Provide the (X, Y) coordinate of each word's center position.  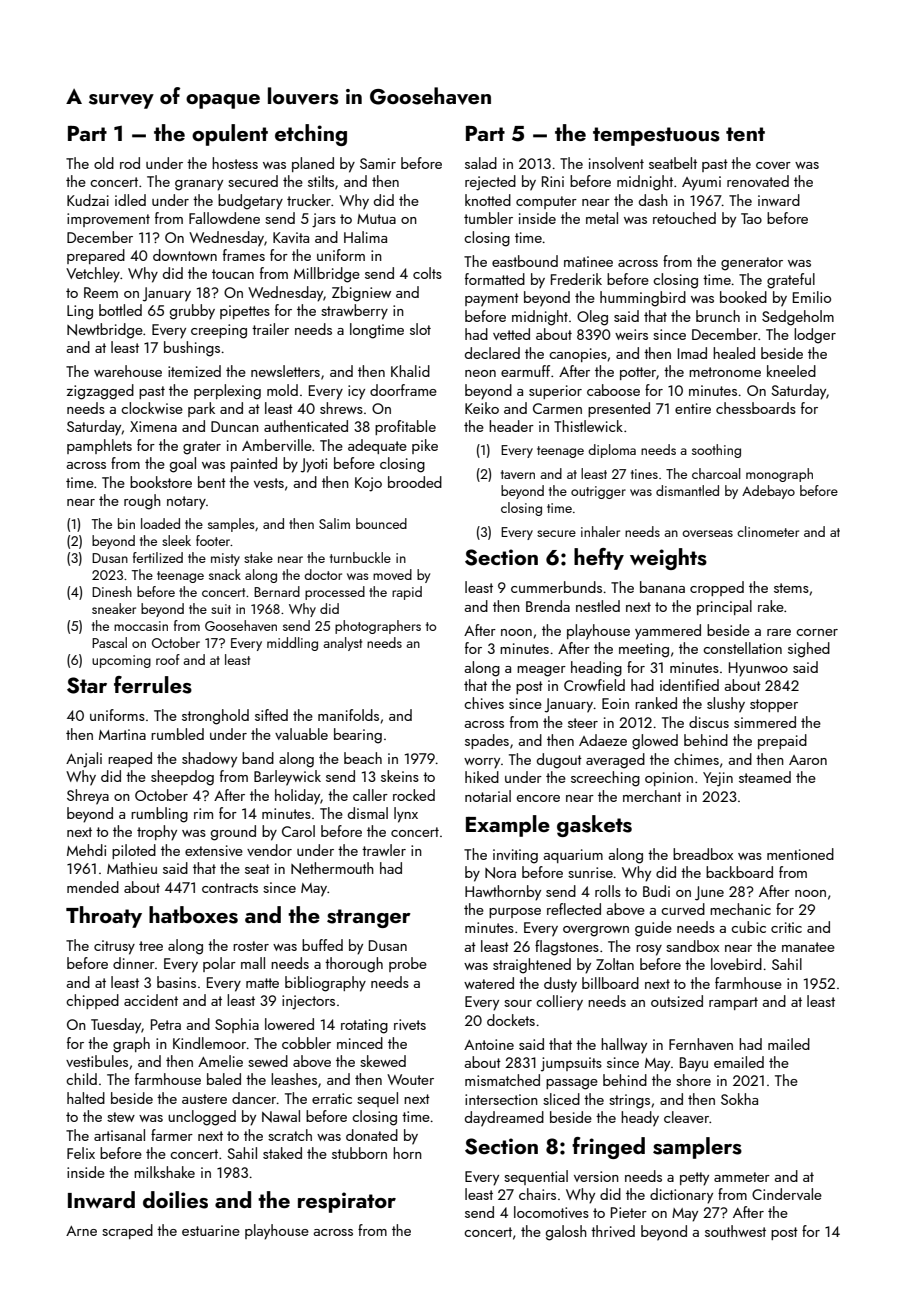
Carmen (557, 408)
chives (484, 703)
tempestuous (656, 136)
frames (244, 255)
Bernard (277, 591)
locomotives (551, 1212)
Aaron (808, 760)
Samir (378, 163)
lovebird (736, 964)
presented (619, 409)
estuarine (211, 1230)
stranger (369, 918)
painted (254, 464)
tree (151, 946)
